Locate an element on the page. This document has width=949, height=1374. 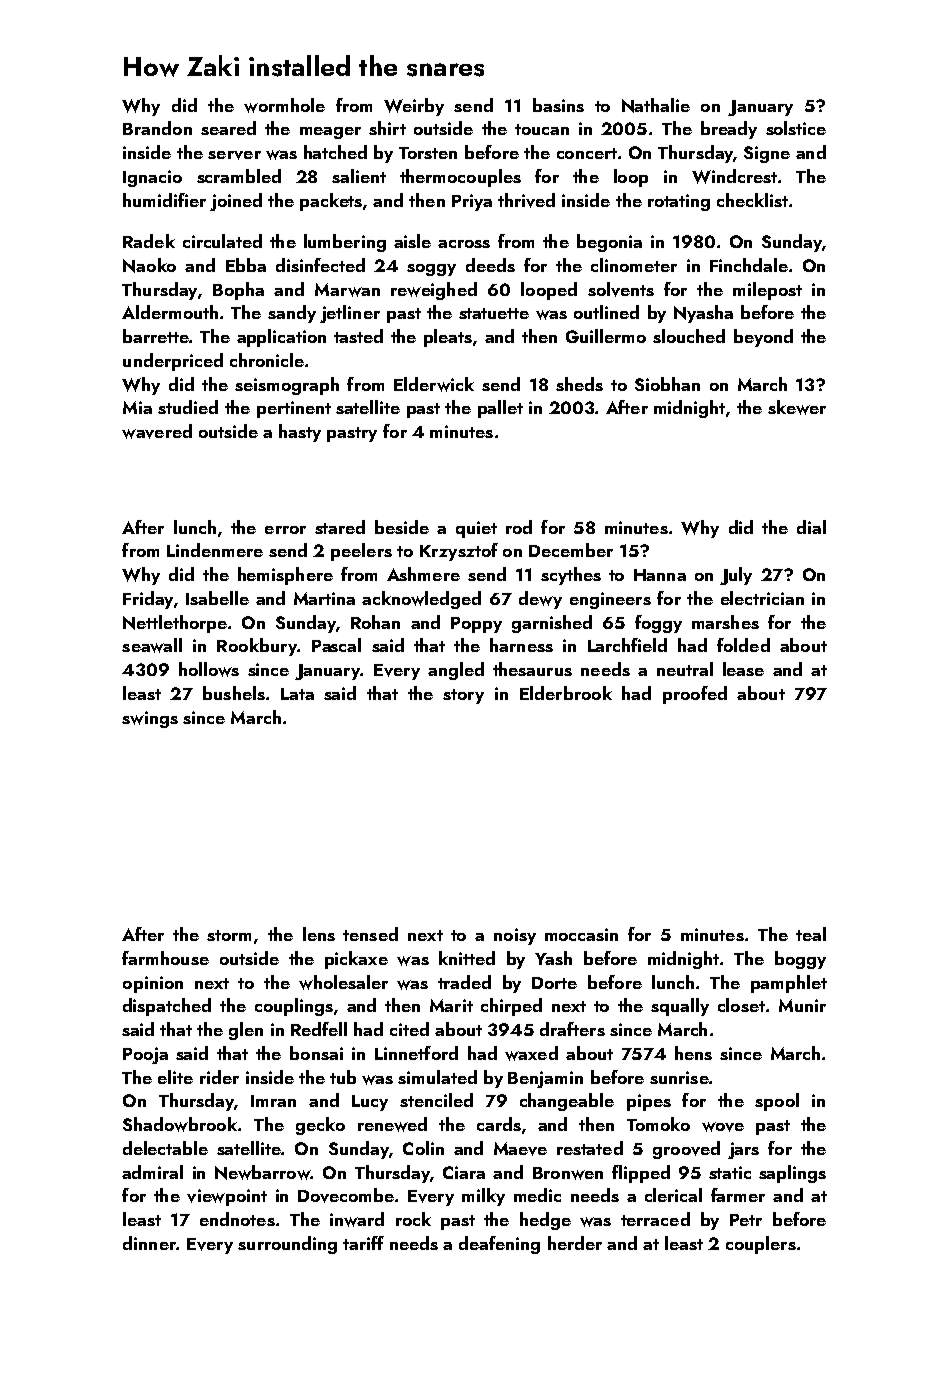
dial is located at coordinates (811, 527).
